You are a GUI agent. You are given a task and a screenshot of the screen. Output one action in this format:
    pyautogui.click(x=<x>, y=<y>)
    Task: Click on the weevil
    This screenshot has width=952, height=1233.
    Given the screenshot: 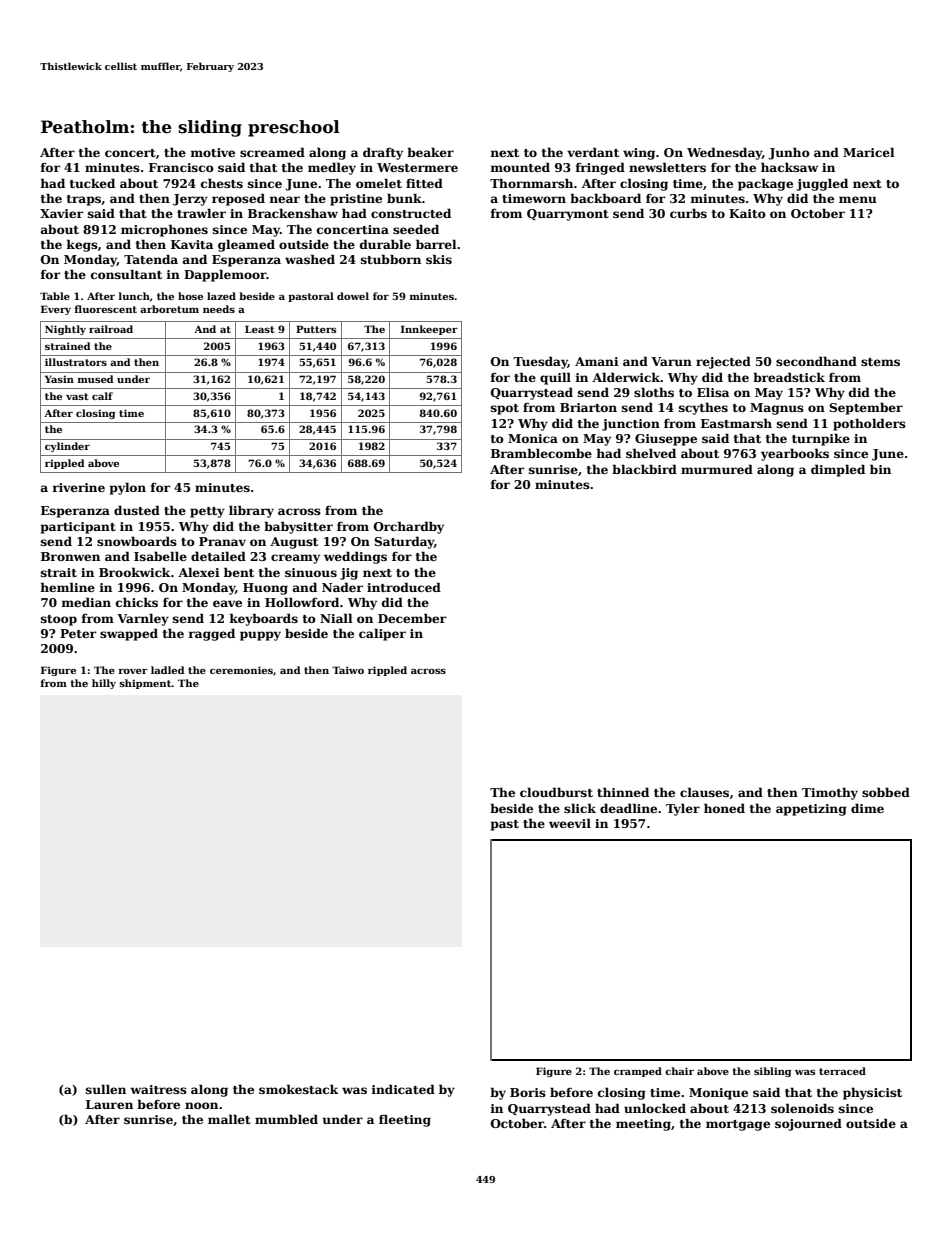 What is the action you would take?
    pyautogui.click(x=570, y=823)
